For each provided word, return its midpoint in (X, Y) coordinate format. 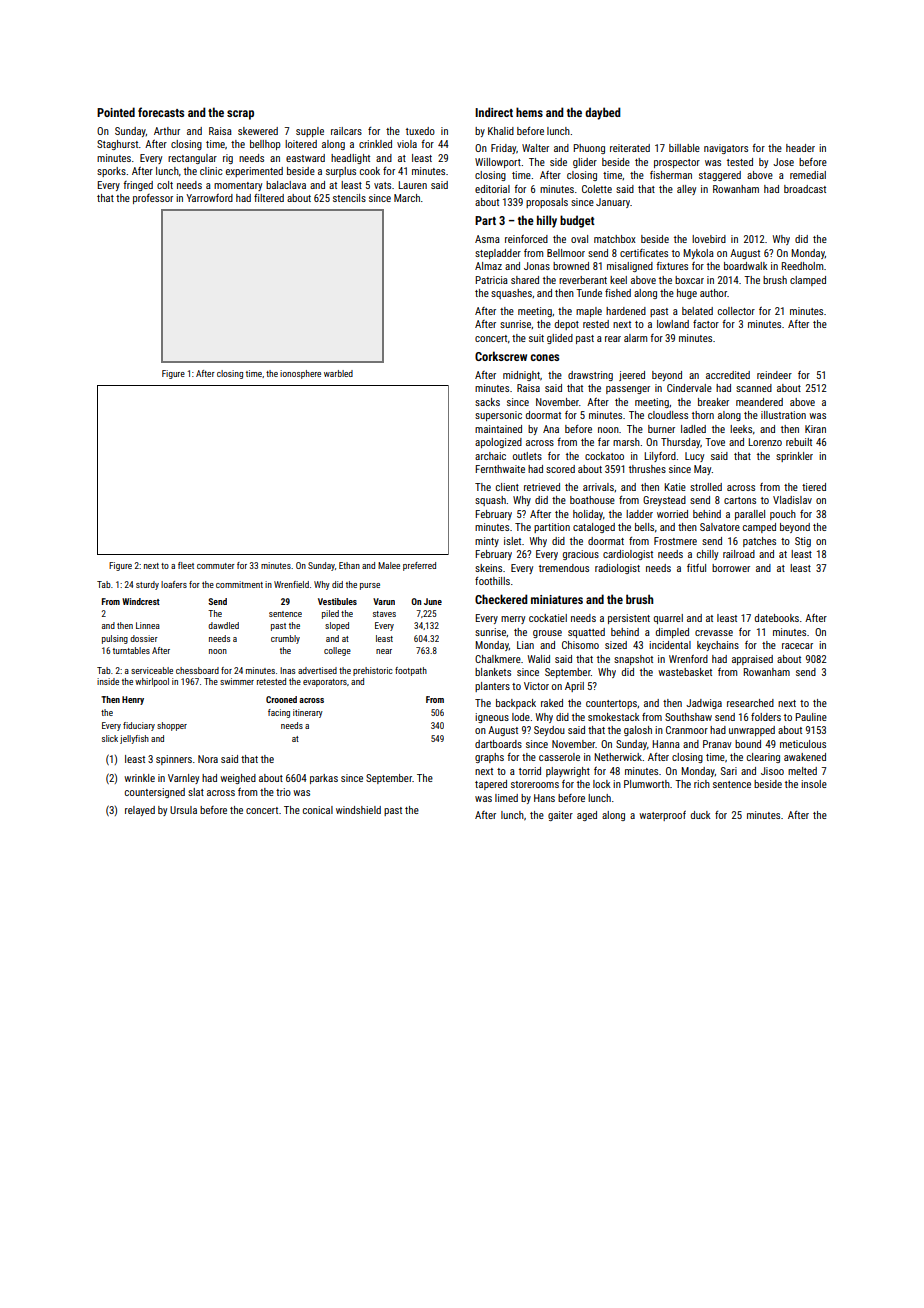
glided (560, 339)
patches (759, 542)
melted (802, 771)
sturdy (147, 585)
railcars (346, 131)
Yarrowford (209, 198)
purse (370, 586)
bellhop (265, 145)
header (800, 148)
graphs (489, 758)
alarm (635, 338)
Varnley (183, 779)
